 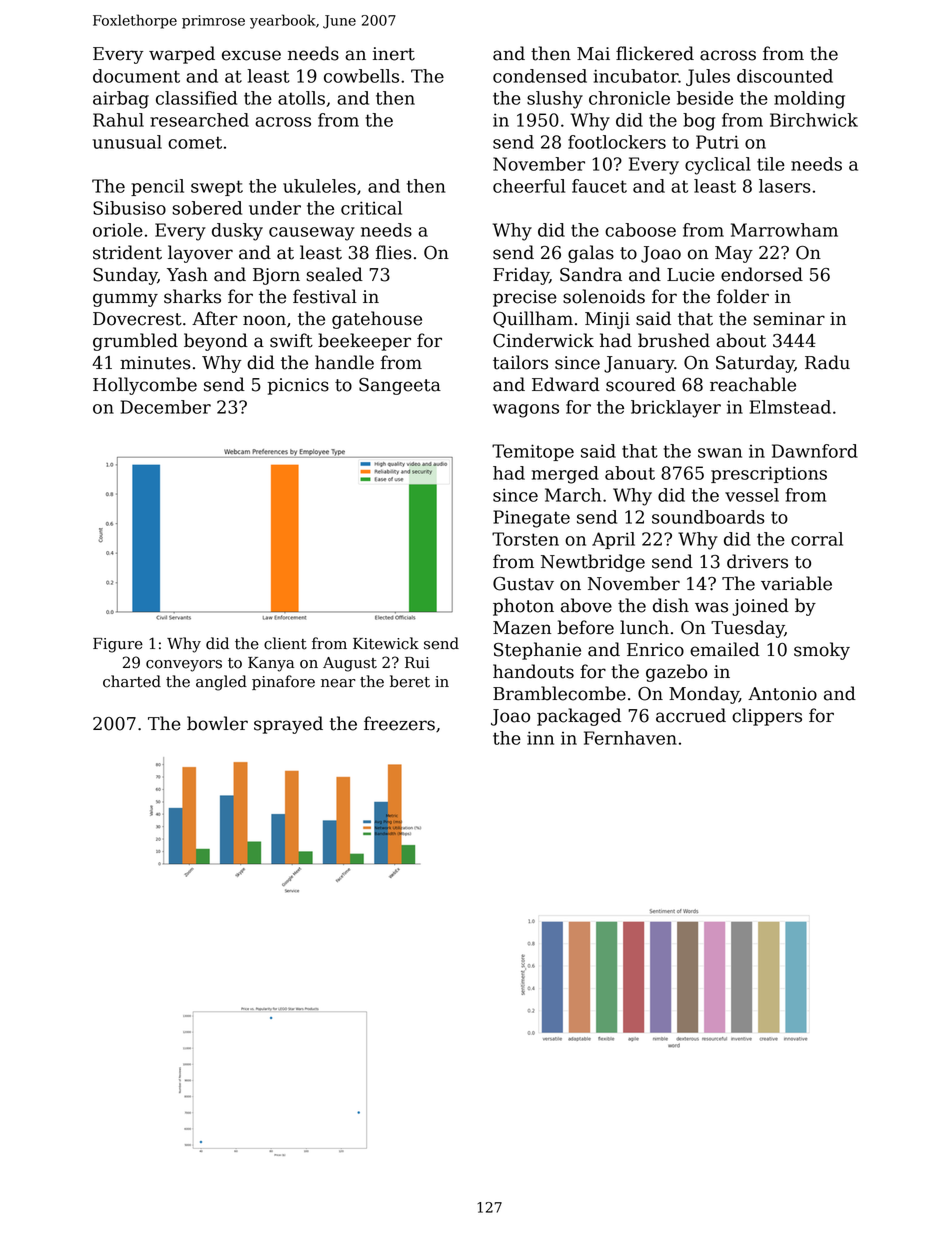 I want to click on document, so click(x=136, y=76).
